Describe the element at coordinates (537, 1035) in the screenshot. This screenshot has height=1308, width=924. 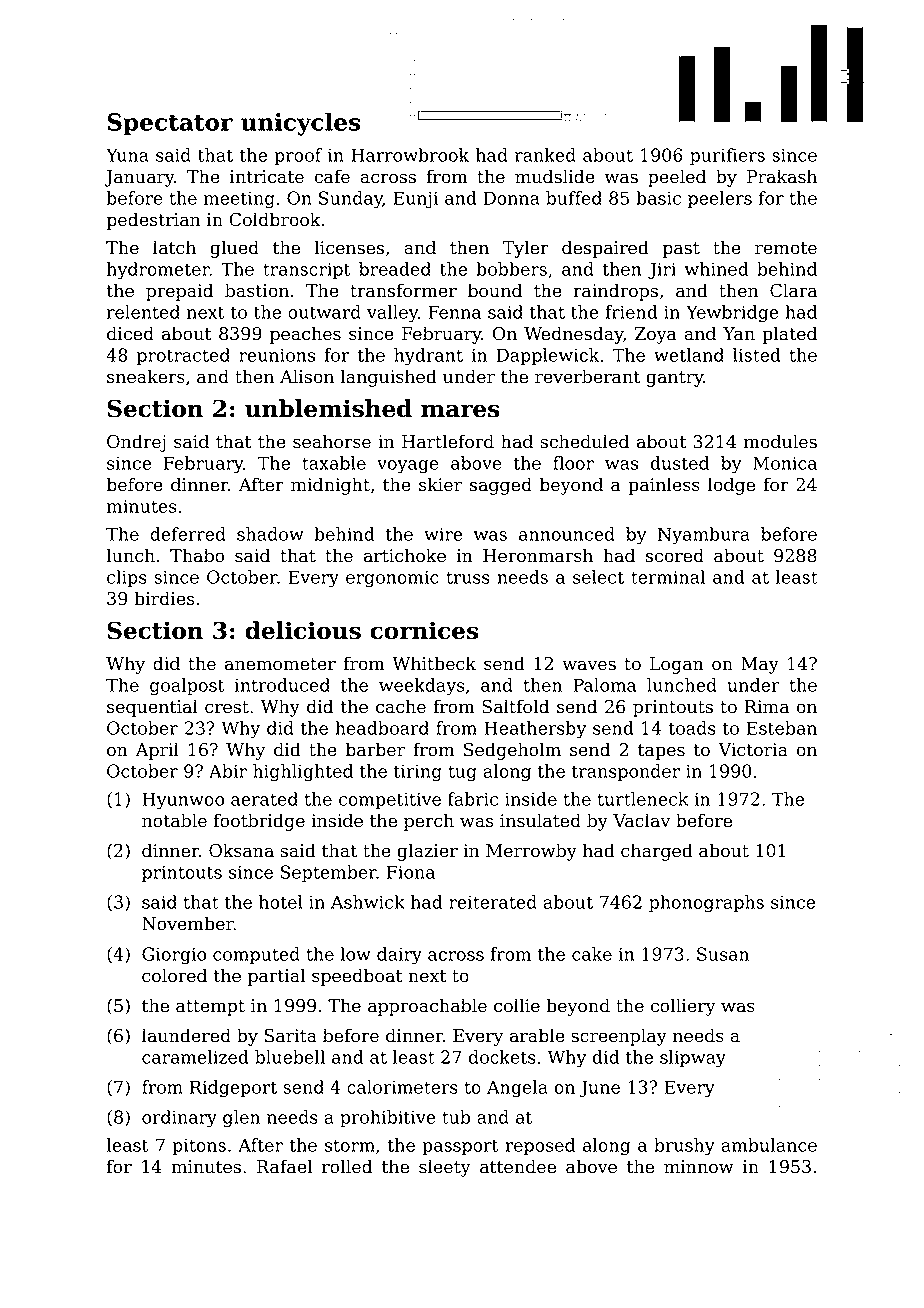
I see `arable` at that location.
